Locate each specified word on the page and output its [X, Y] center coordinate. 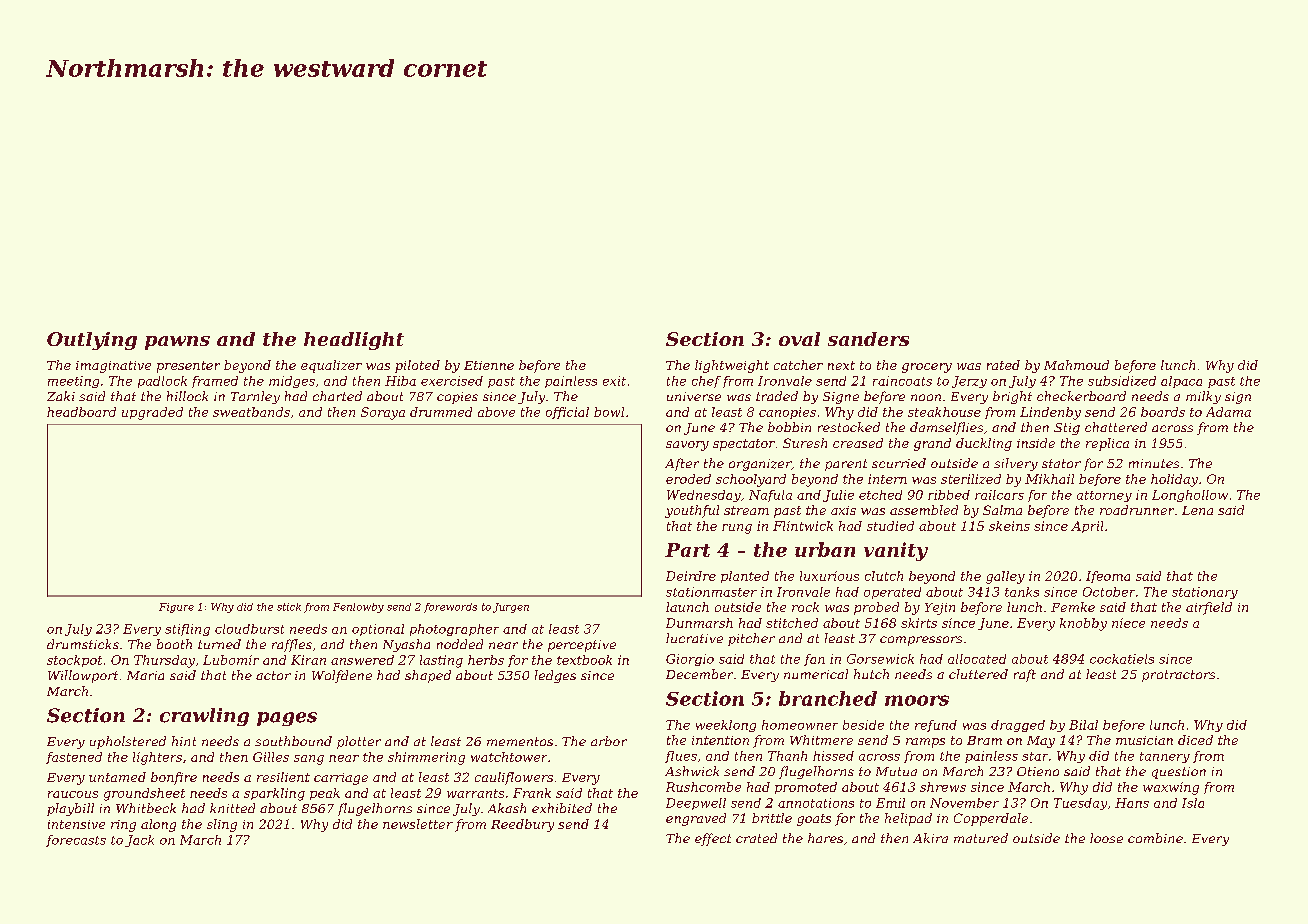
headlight [354, 341]
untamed [117, 777]
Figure [176, 608]
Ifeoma [1108, 577]
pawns [177, 343]
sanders [868, 339]
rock [805, 607]
